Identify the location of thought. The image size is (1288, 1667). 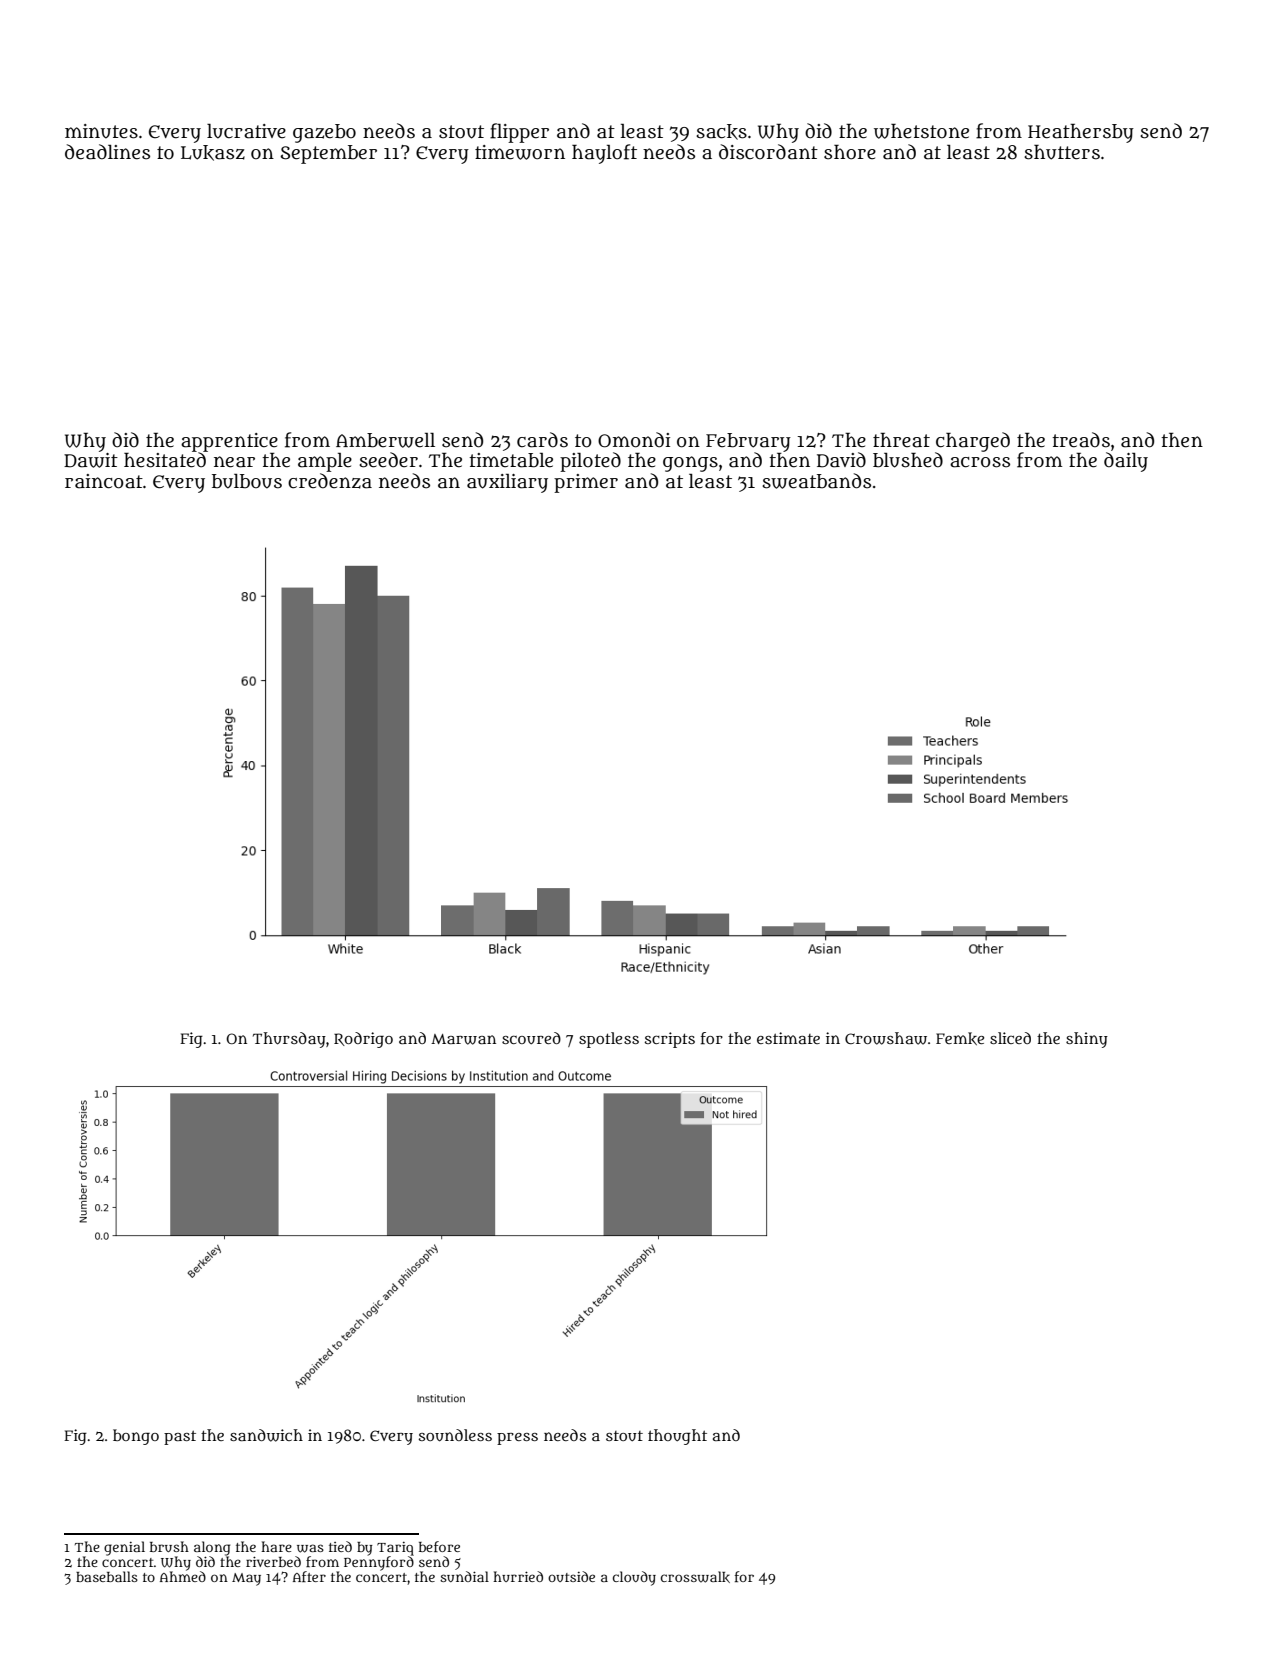
(677, 1437).
